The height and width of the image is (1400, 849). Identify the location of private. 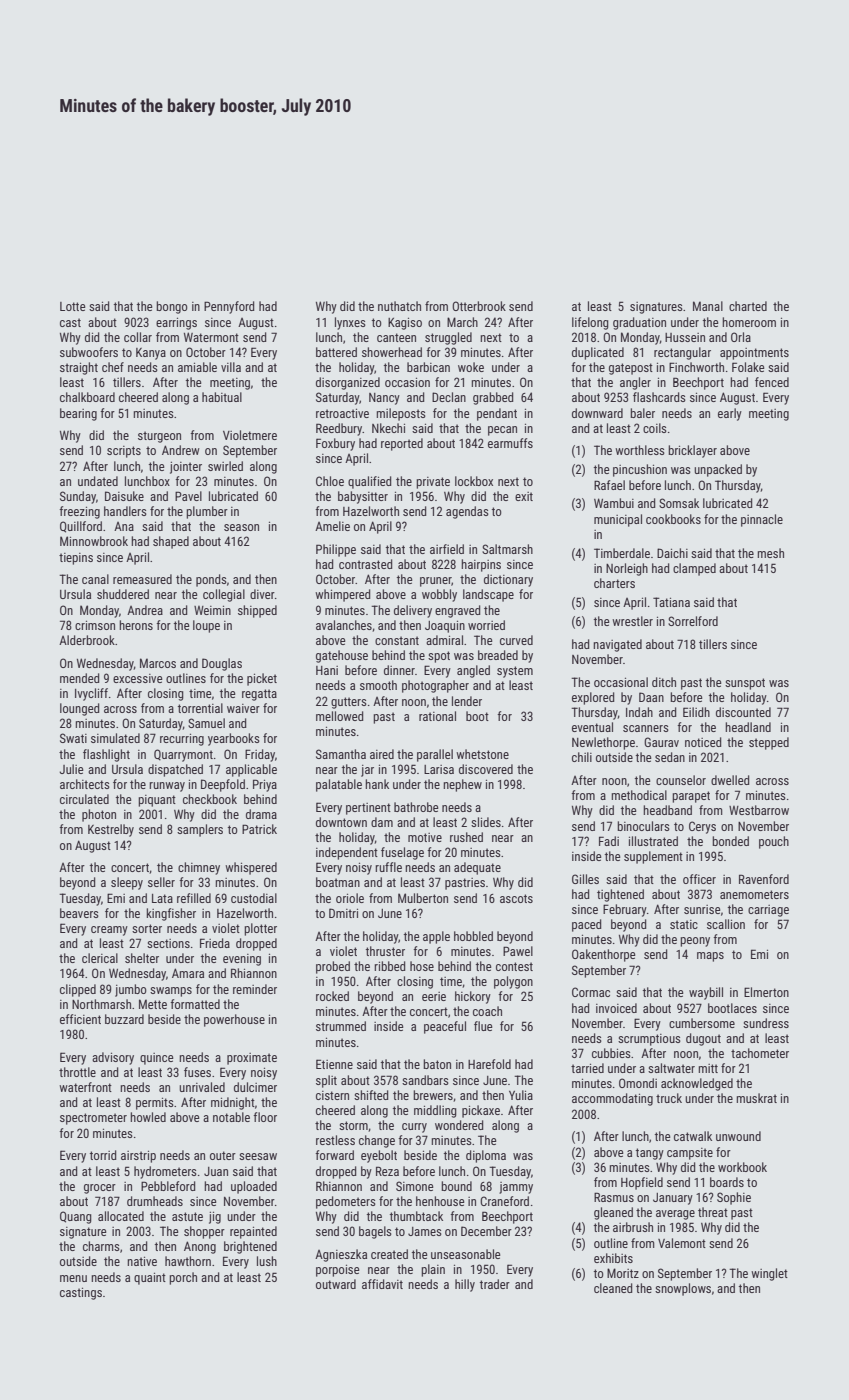
(433, 483).
